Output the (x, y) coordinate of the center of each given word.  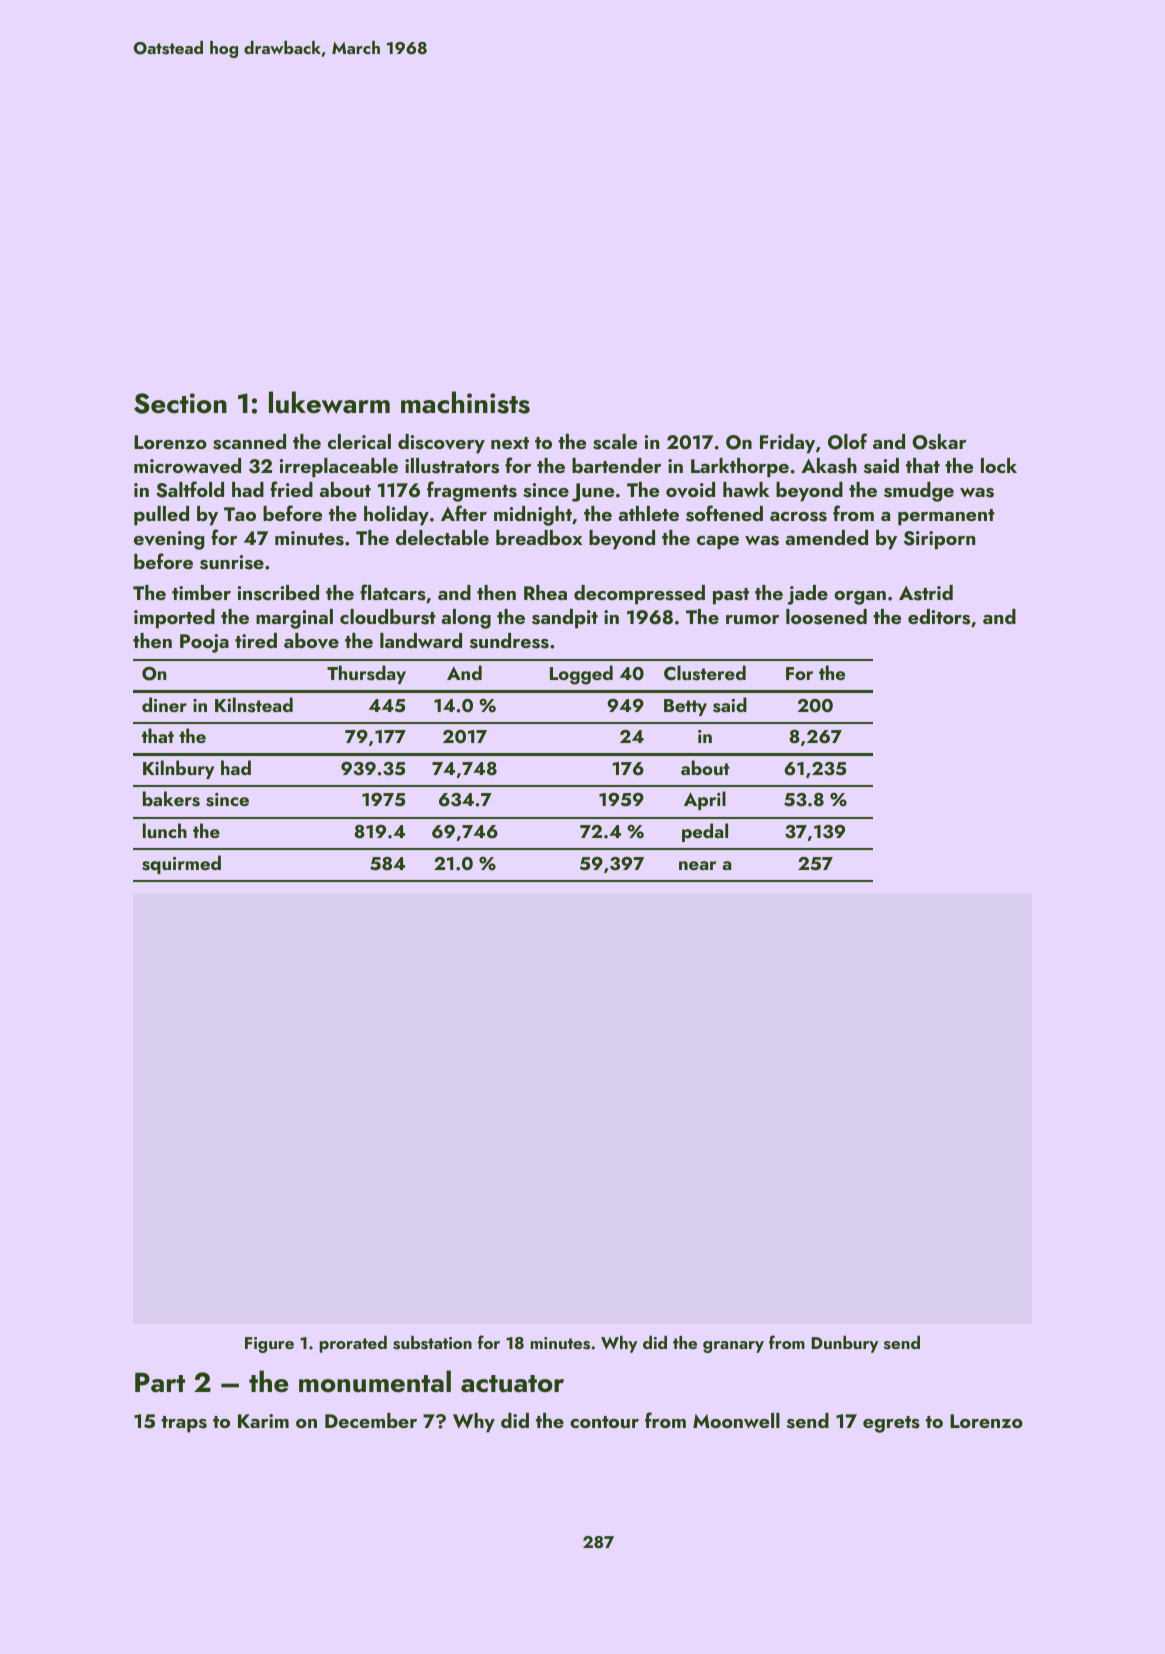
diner (164, 704)
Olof (847, 441)
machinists (465, 402)
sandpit (565, 619)
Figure (269, 1345)
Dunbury (845, 1344)
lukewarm (329, 402)
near (698, 865)
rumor (752, 619)
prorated (353, 1344)
